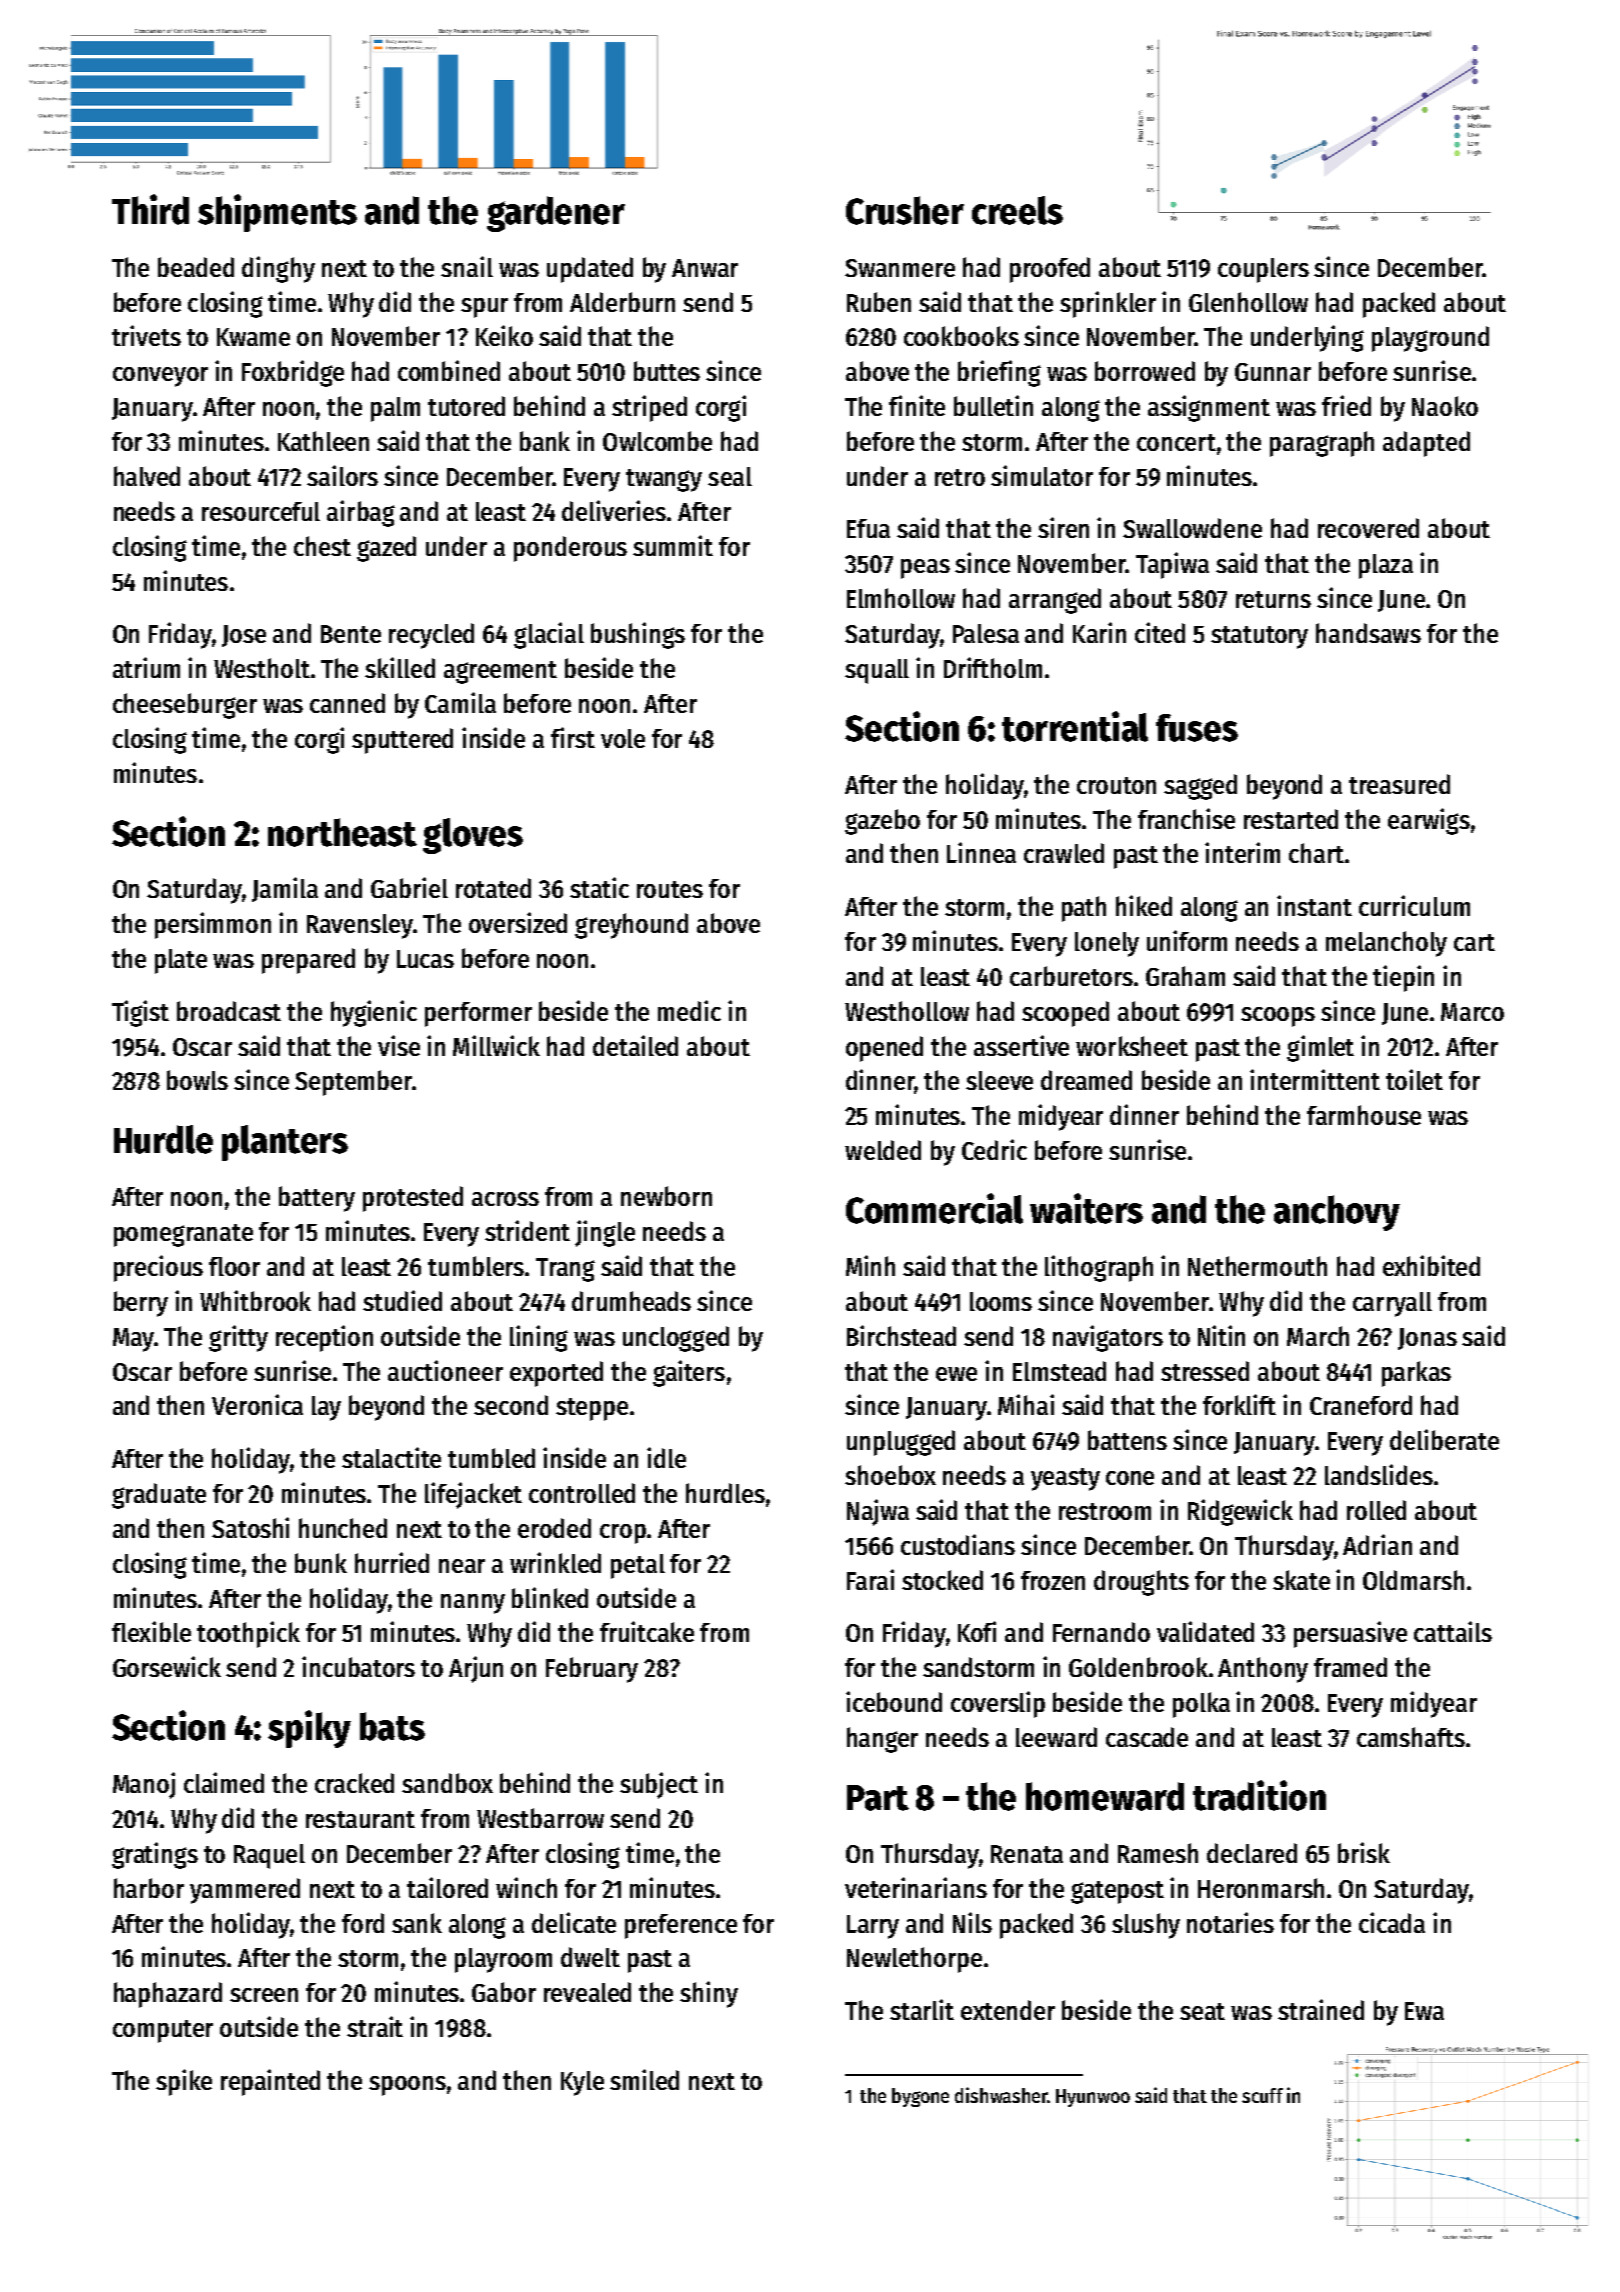 The height and width of the screenshot is (2292, 1620). Describe the element at coordinates (1444, 1439) in the screenshot. I see `deliberate` at that location.
